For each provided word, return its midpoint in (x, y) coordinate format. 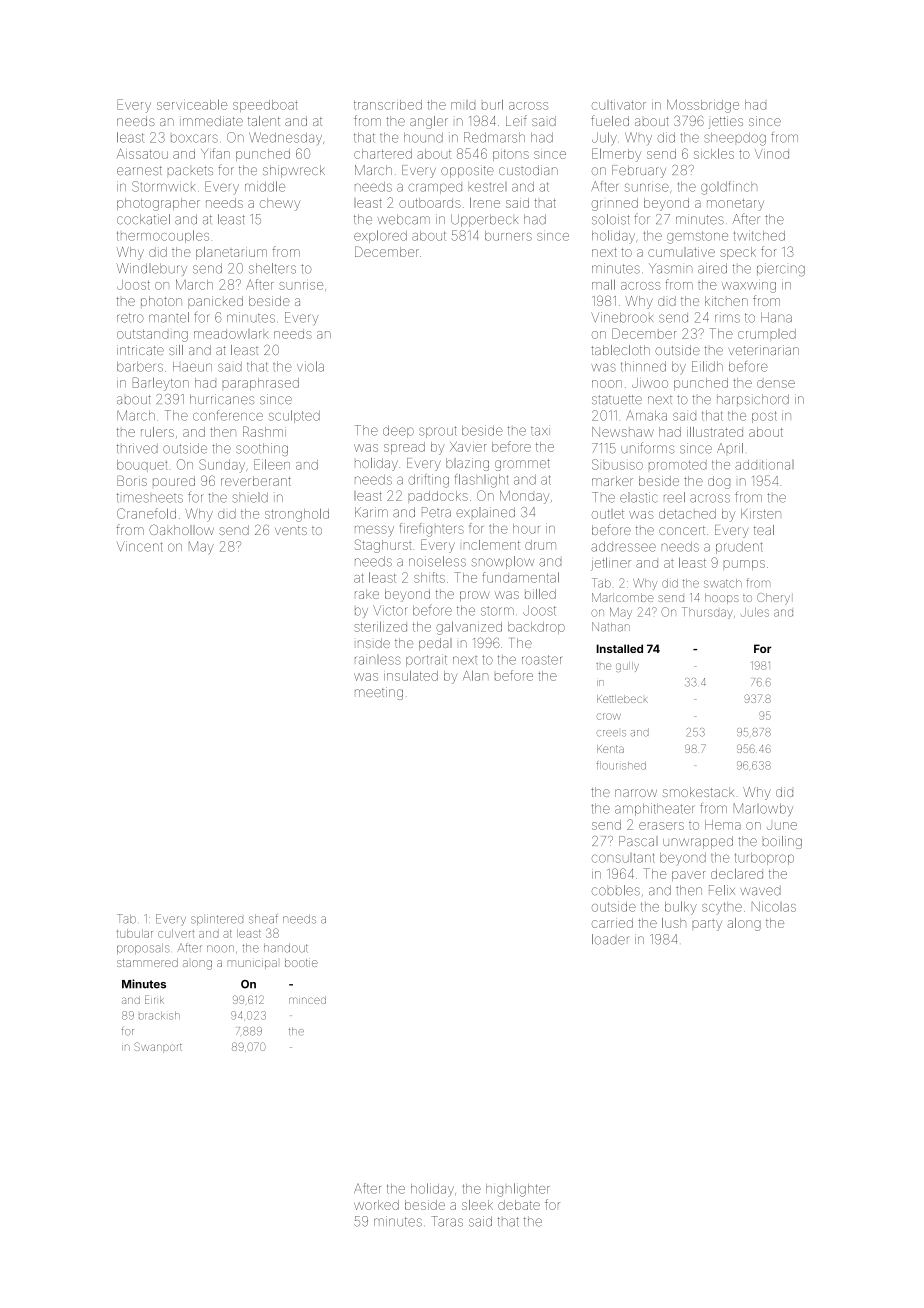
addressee (623, 546)
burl (492, 104)
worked (376, 1205)
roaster (542, 660)
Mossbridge (703, 106)
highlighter (517, 1190)
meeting (379, 693)
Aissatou (142, 153)
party (707, 925)
